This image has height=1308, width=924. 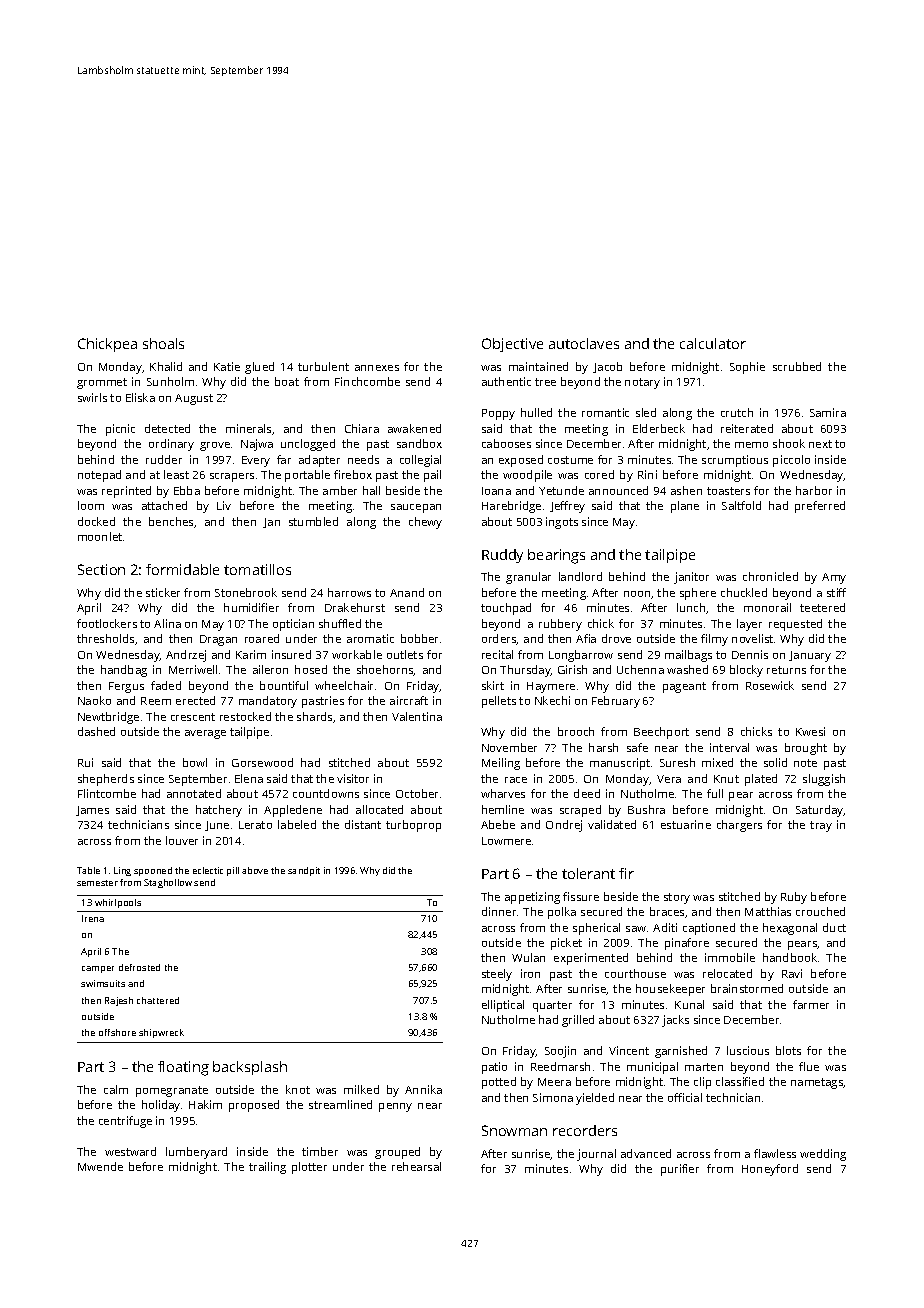 I want to click on Objective, so click(x=512, y=345).
